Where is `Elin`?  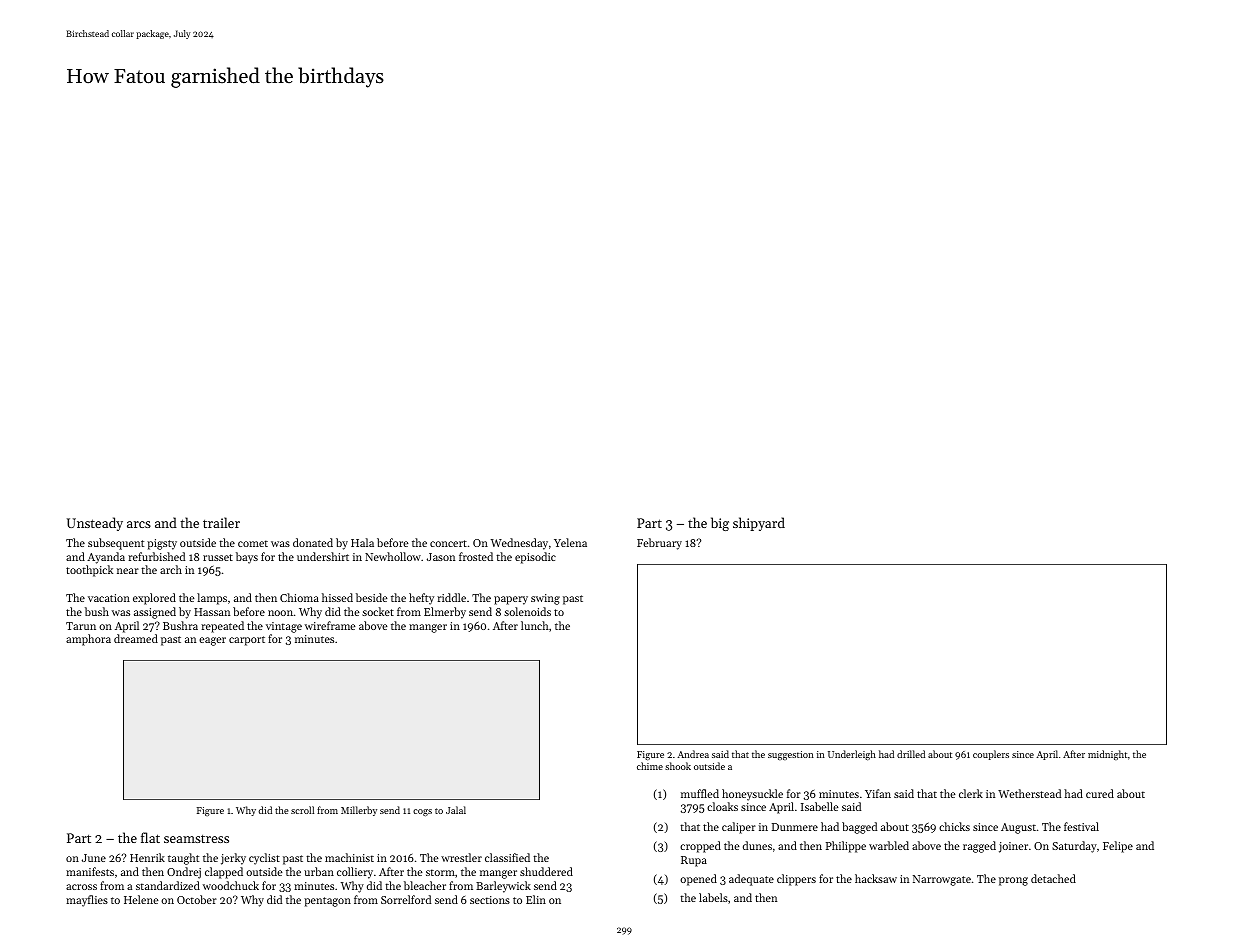 Elin is located at coordinates (536, 899).
